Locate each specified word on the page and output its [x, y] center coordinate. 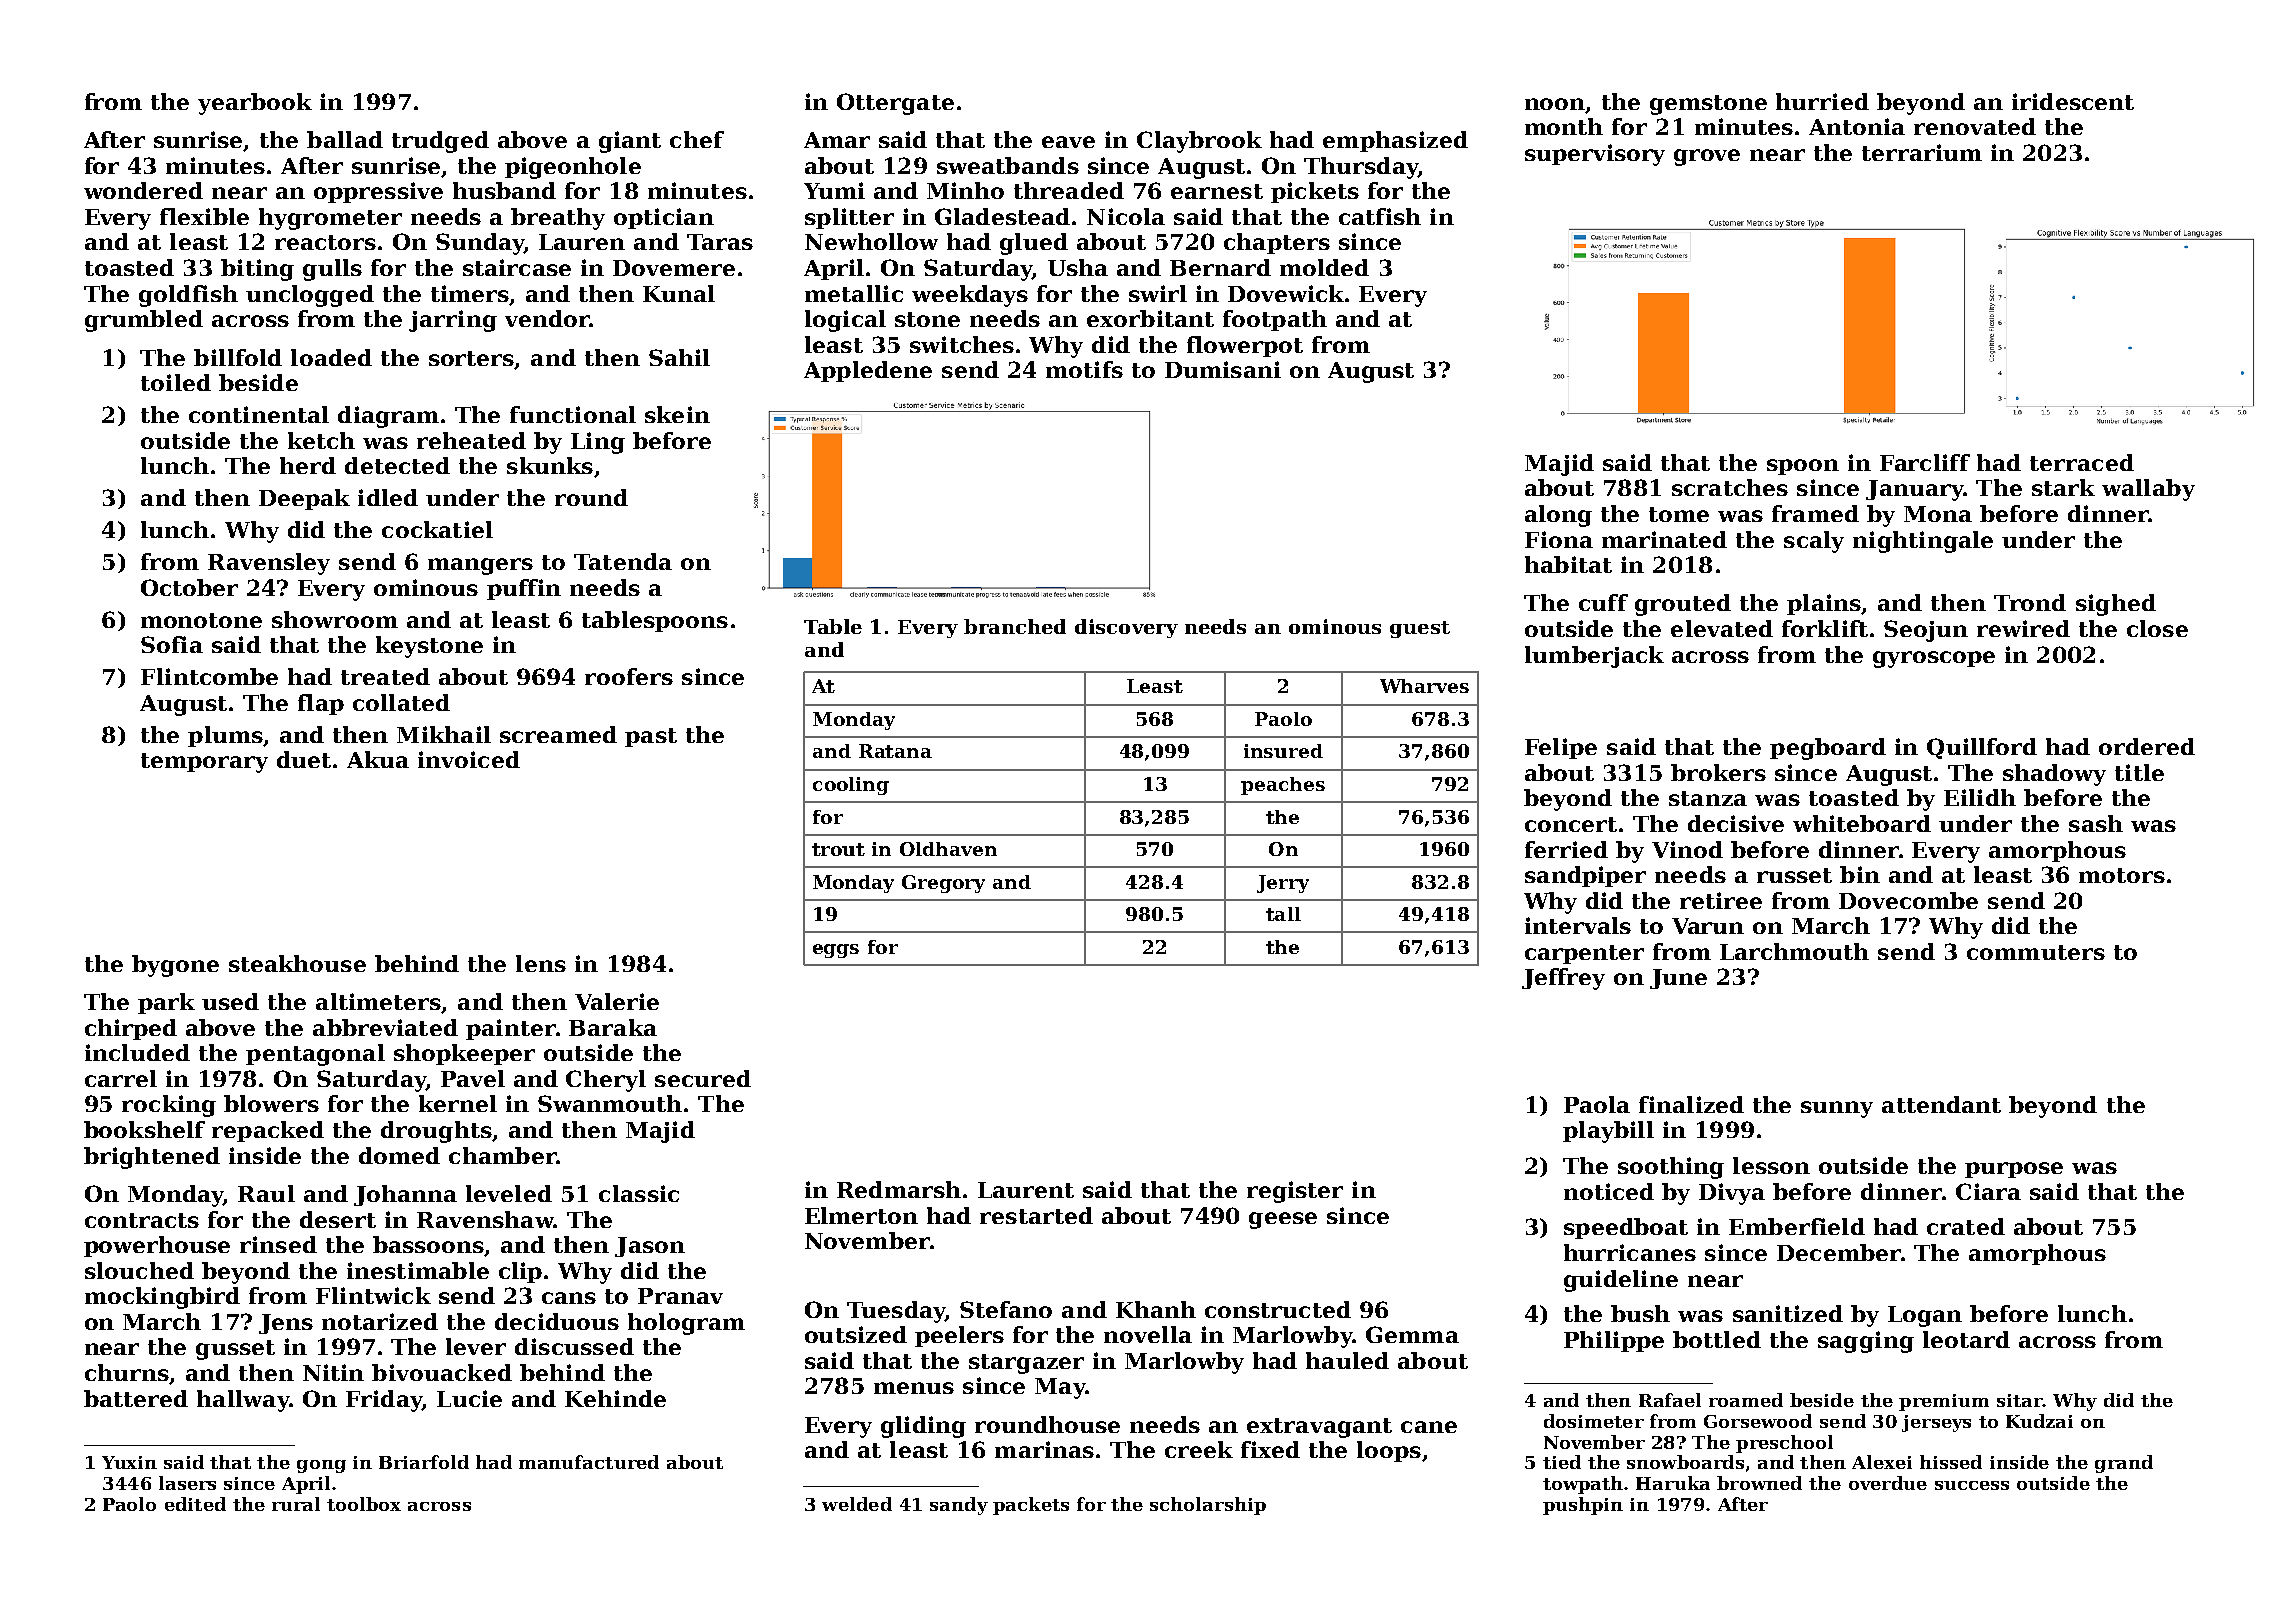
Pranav [680, 1296]
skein [677, 414]
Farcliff [1925, 462]
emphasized [1395, 141]
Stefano [1006, 1309]
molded [1324, 267]
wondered [143, 190]
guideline [1621, 1281]
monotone [201, 620]
